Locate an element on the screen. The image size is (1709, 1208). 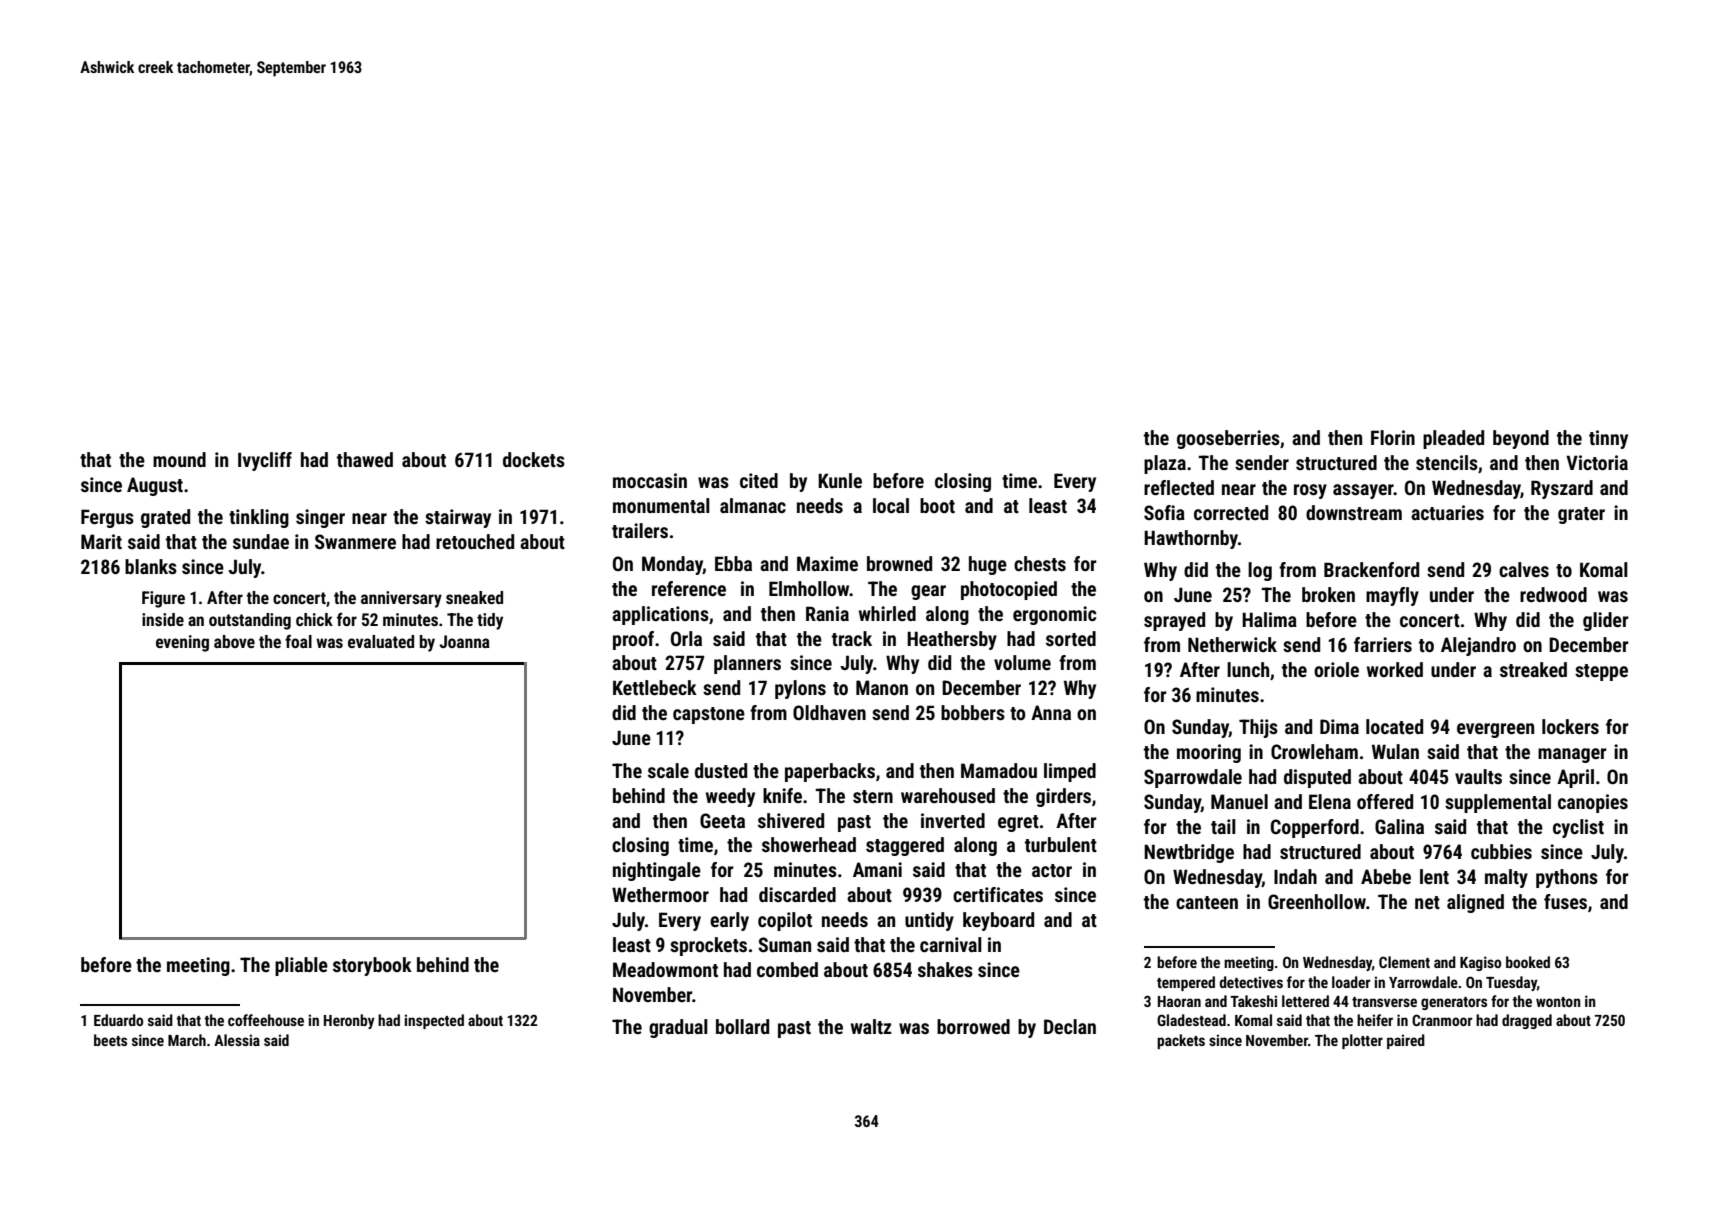
evening is located at coordinates (182, 643).
